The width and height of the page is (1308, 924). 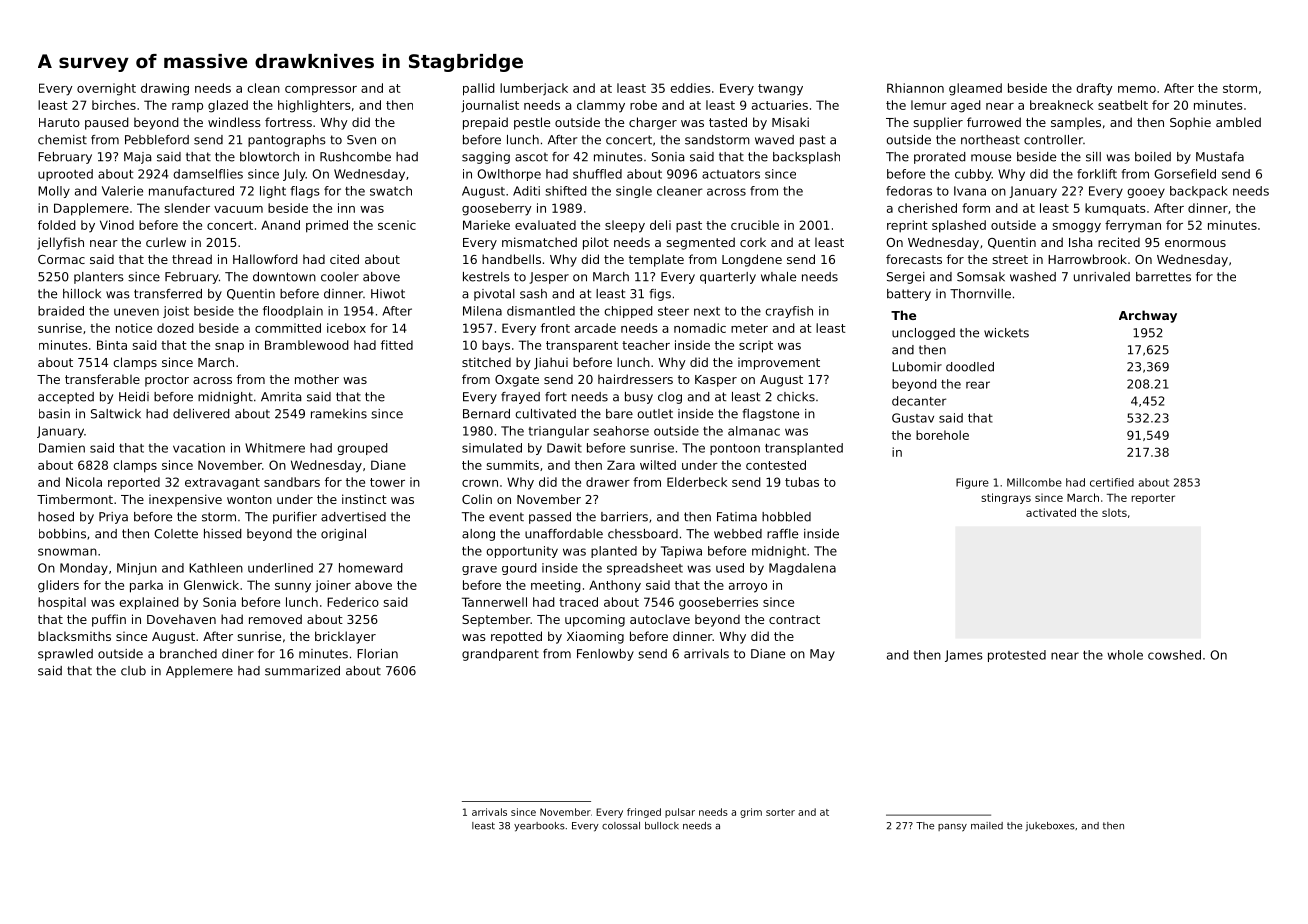 I want to click on yearbooks, so click(x=539, y=827).
